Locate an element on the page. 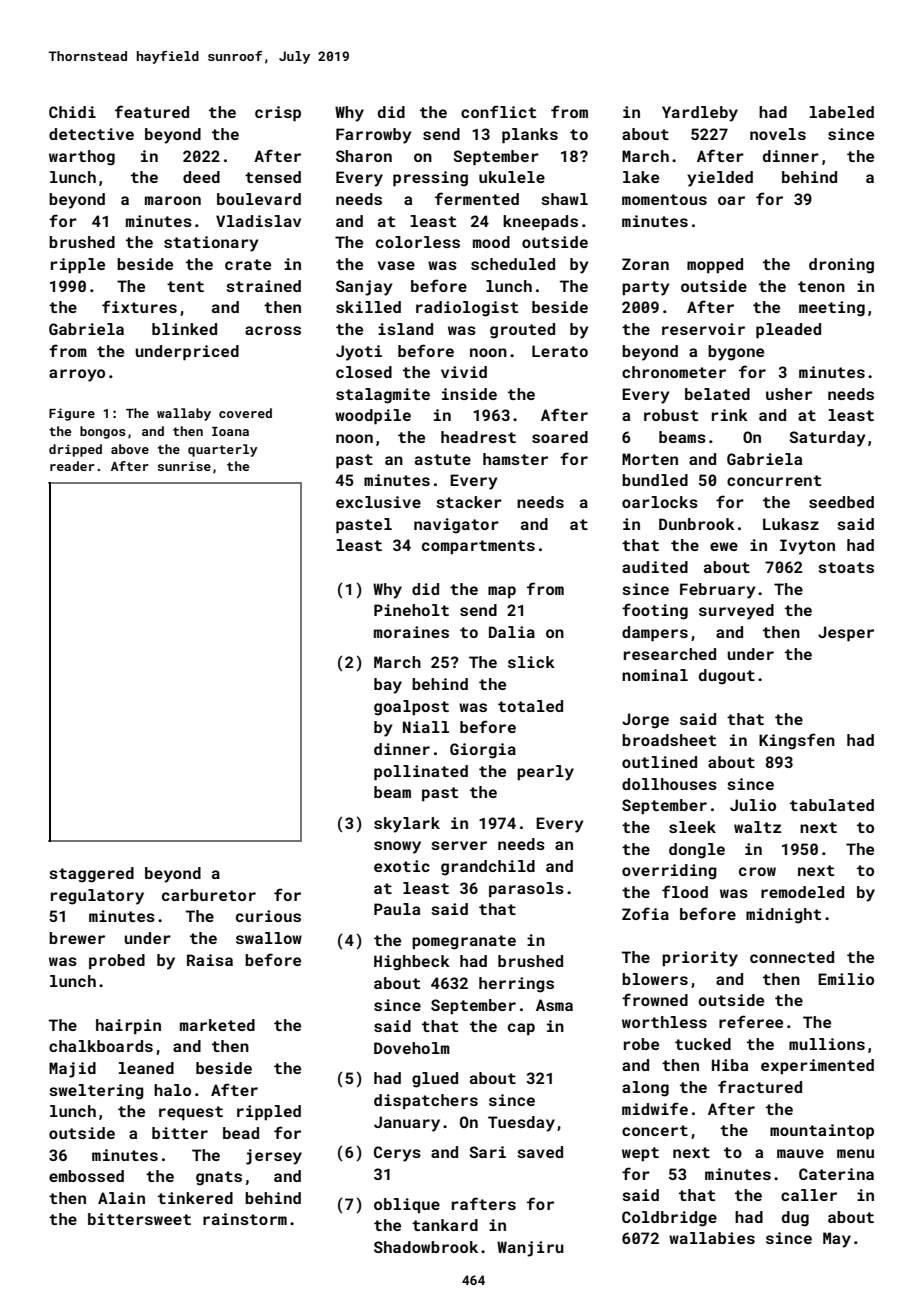  blinked is located at coordinates (184, 329).
